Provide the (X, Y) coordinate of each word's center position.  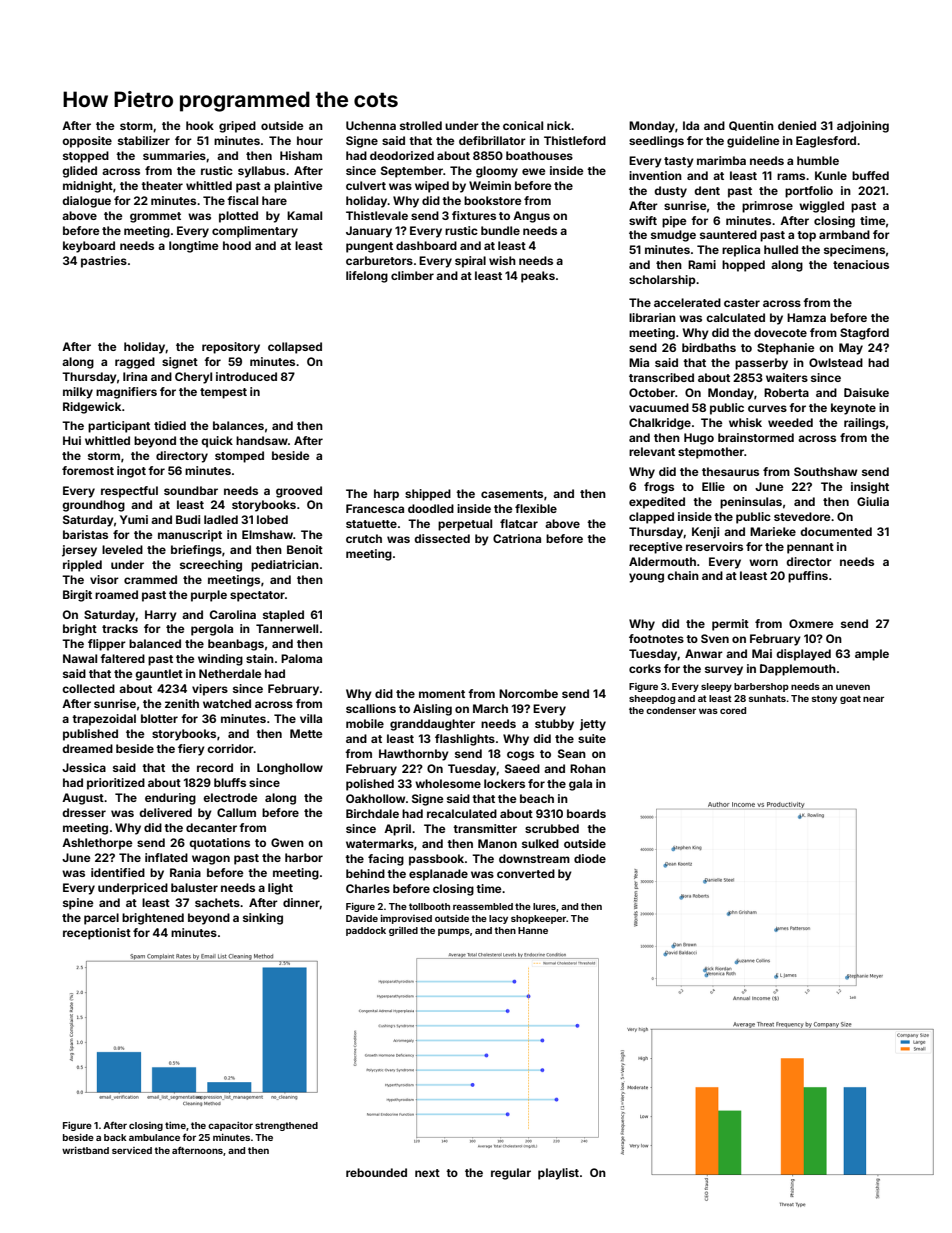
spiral (470, 262)
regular (511, 1174)
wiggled (821, 207)
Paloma (301, 658)
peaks (538, 277)
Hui (72, 440)
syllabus (261, 172)
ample (872, 655)
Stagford (864, 334)
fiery (191, 750)
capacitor (230, 1126)
